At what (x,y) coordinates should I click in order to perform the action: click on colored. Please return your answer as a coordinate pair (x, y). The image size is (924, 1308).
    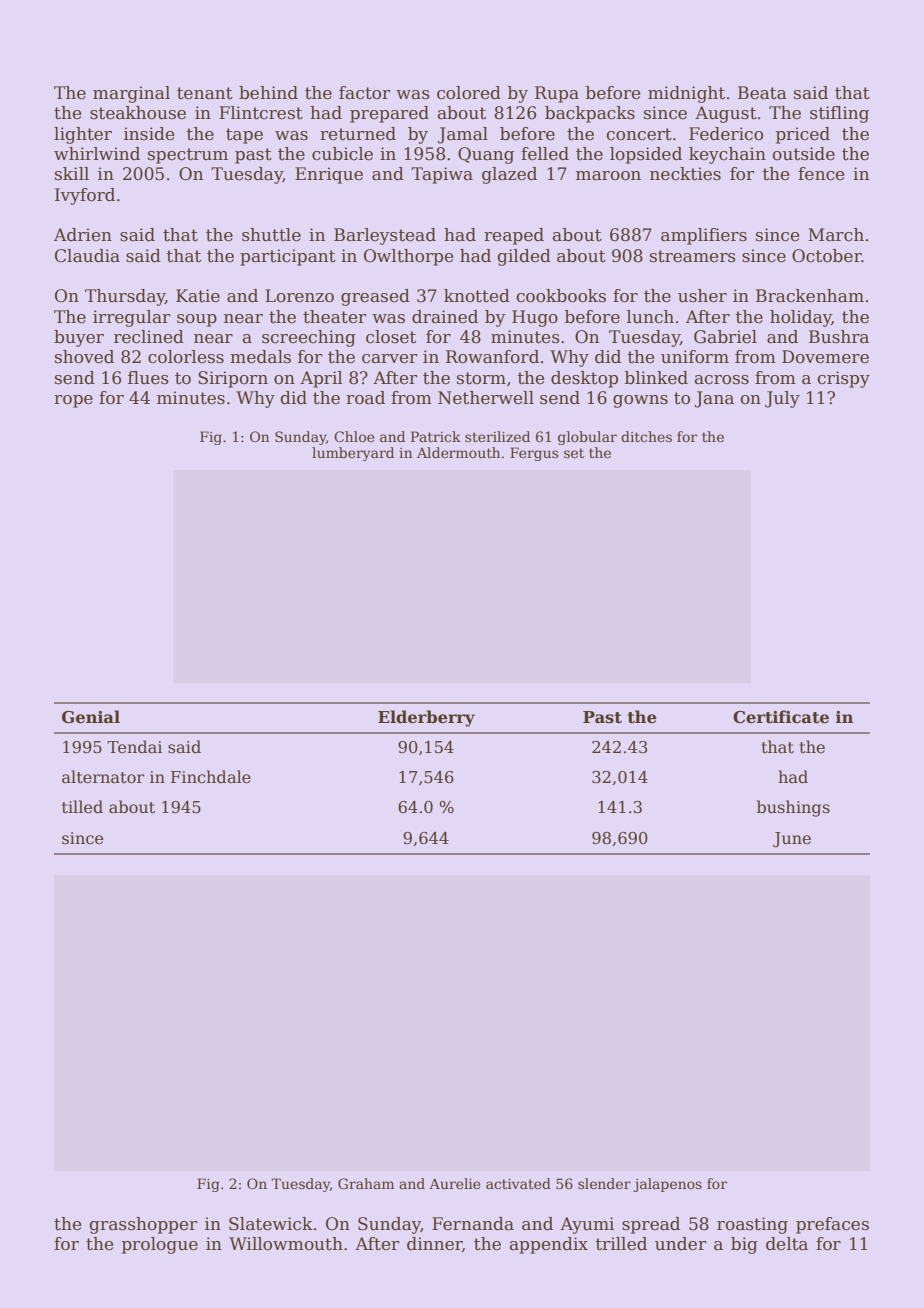
    Looking at the image, I should click on (469, 93).
